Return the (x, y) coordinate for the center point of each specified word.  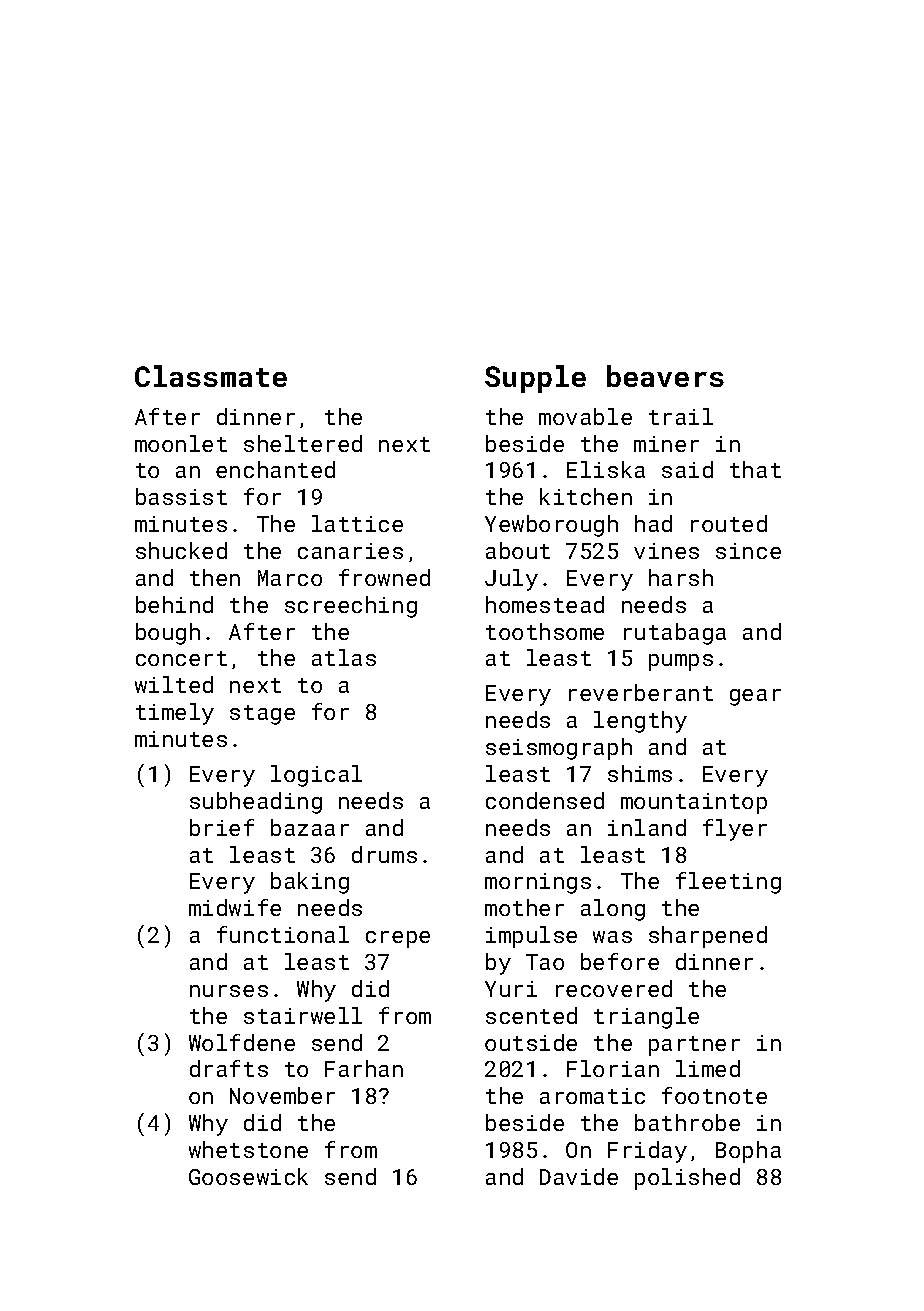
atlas (344, 657)
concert (181, 658)
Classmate (211, 376)
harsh (681, 577)
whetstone (248, 1149)
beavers (665, 376)
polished (687, 1179)
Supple (535, 379)
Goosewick (248, 1176)
